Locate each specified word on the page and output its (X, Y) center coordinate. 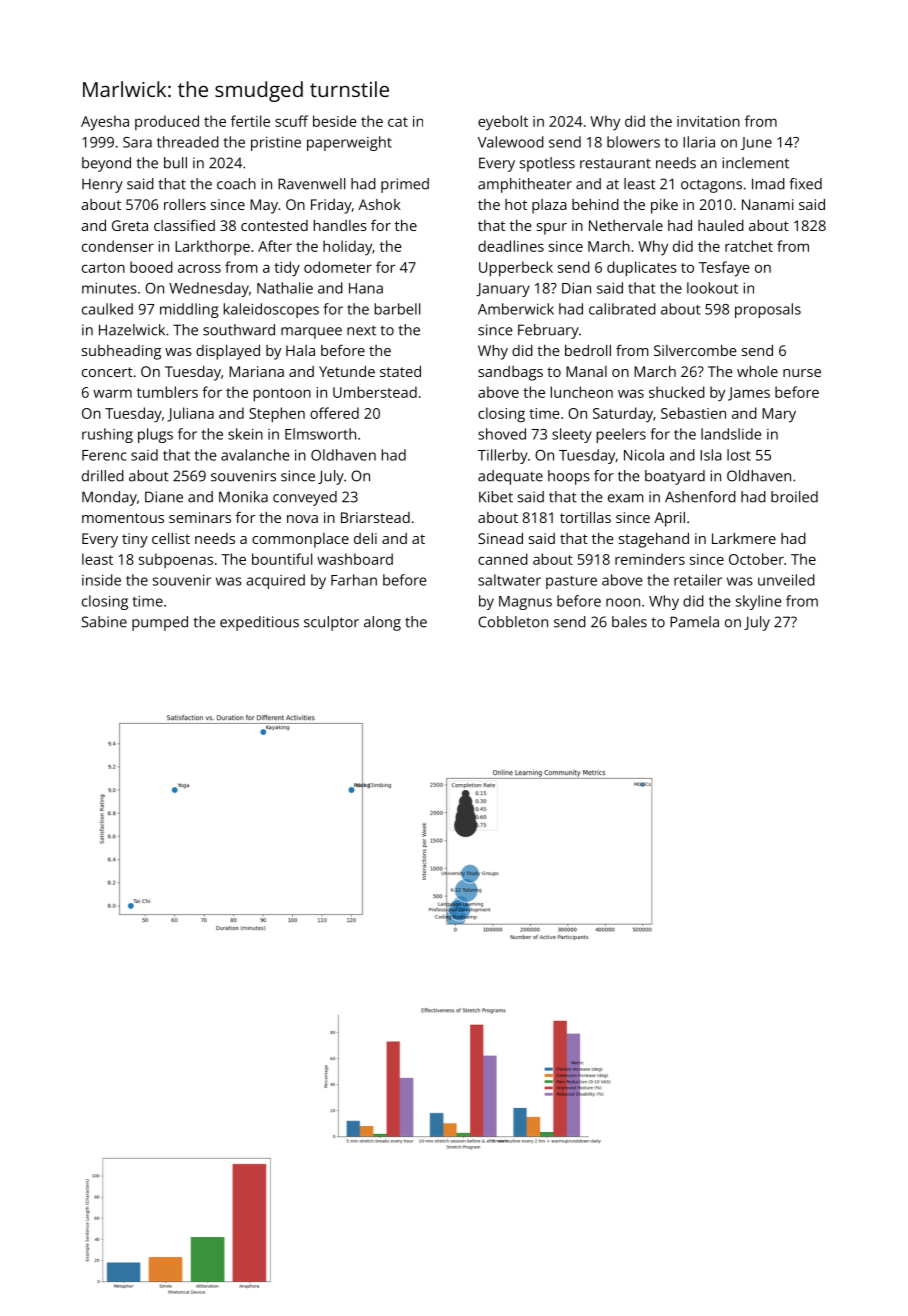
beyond (106, 164)
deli (365, 538)
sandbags (510, 373)
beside (335, 121)
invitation (708, 121)
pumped (160, 623)
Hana (366, 288)
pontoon (282, 395)
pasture (571, 582)
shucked (677, 392)
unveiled (786, 580)
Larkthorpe (212, 247)
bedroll (588, 350)
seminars (200, 517)
